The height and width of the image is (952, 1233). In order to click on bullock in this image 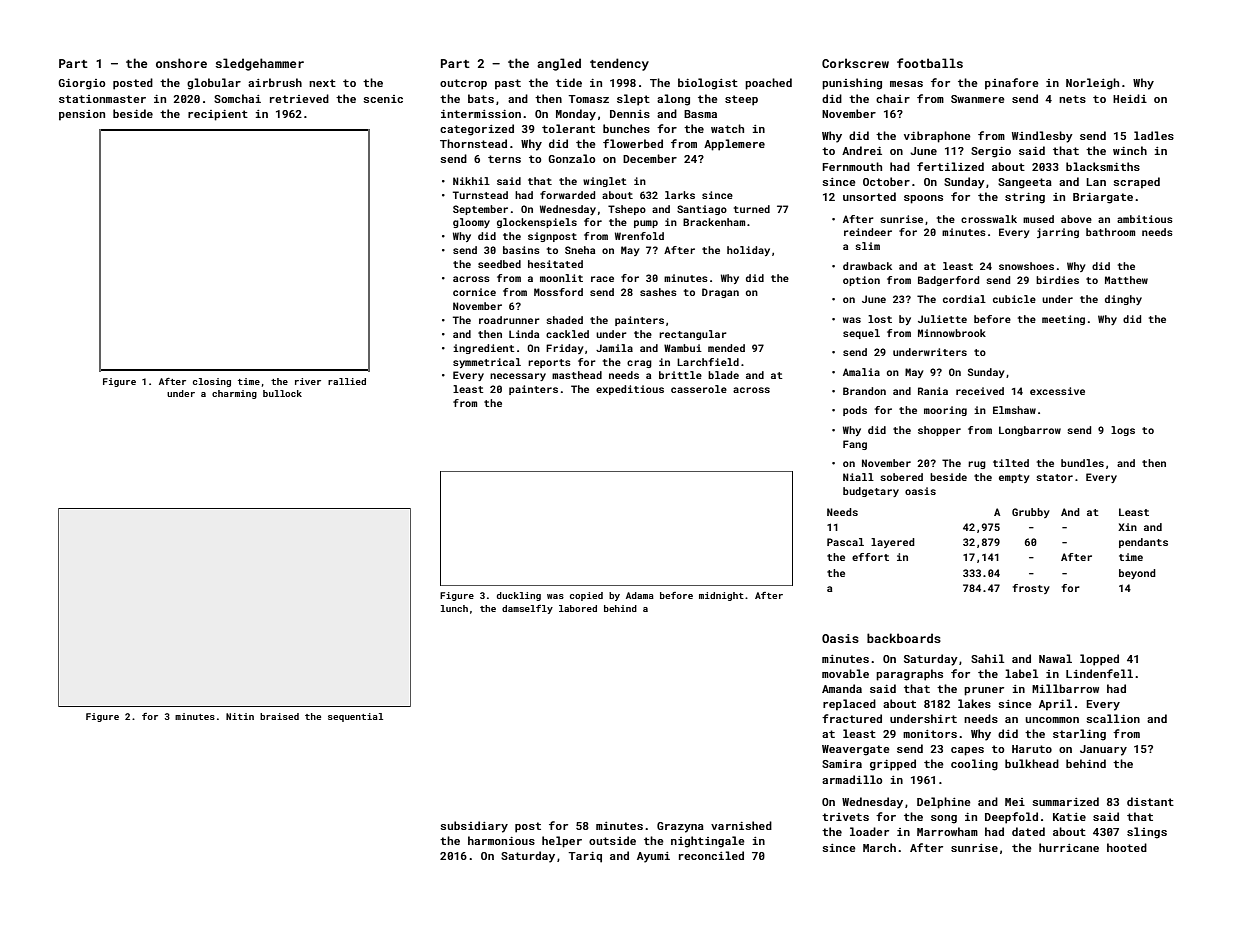, I will do `click(282, 393)`.
